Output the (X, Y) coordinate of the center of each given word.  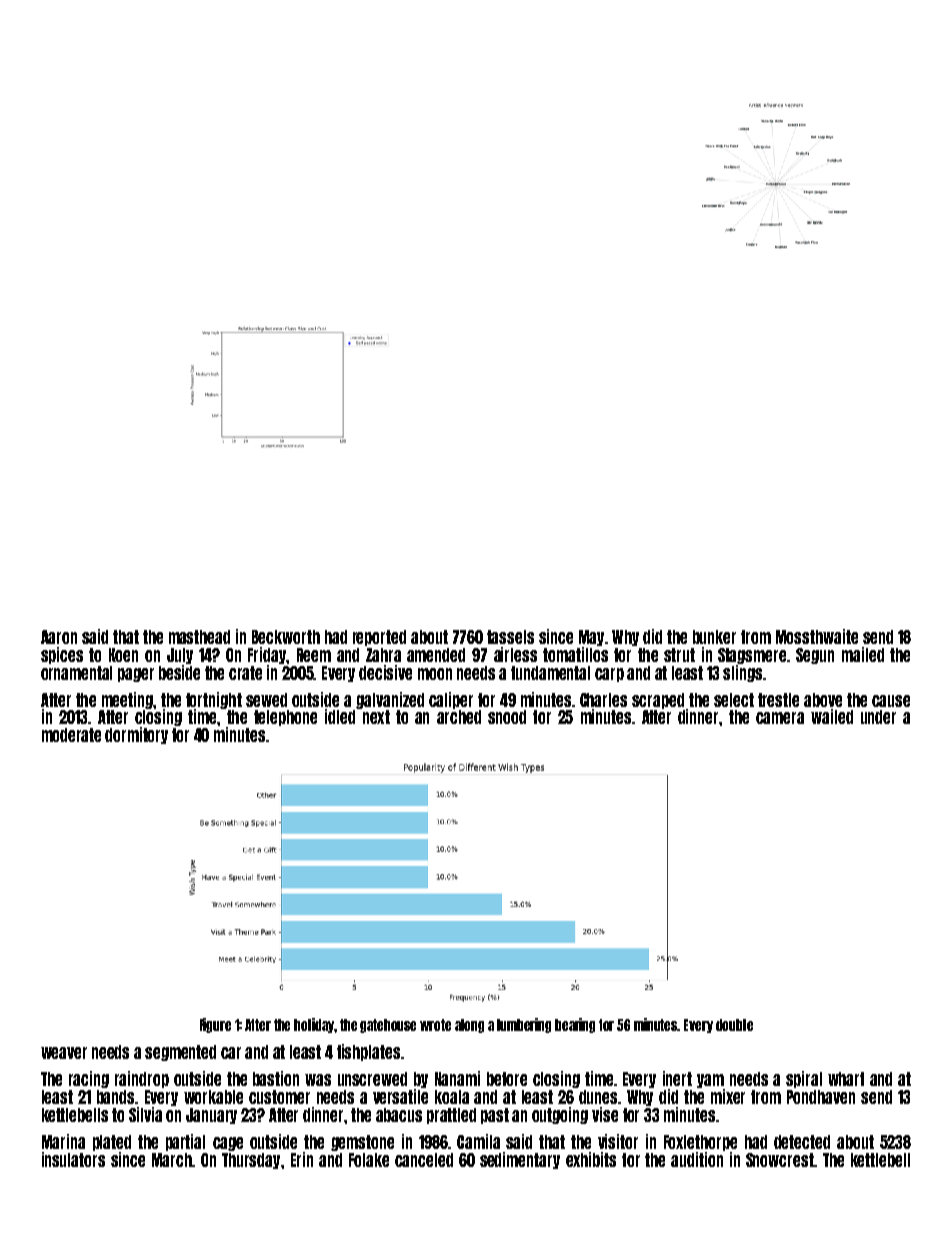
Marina (63, 1141)
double (734, 1025)
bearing (575, 1025)
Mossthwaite (817, 636)
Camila (478, 1141)
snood (507, 717)
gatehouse (388, 1026)
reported (379, 638)
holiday (314, 1025)
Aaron (59, 637)
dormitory (136, 735)
